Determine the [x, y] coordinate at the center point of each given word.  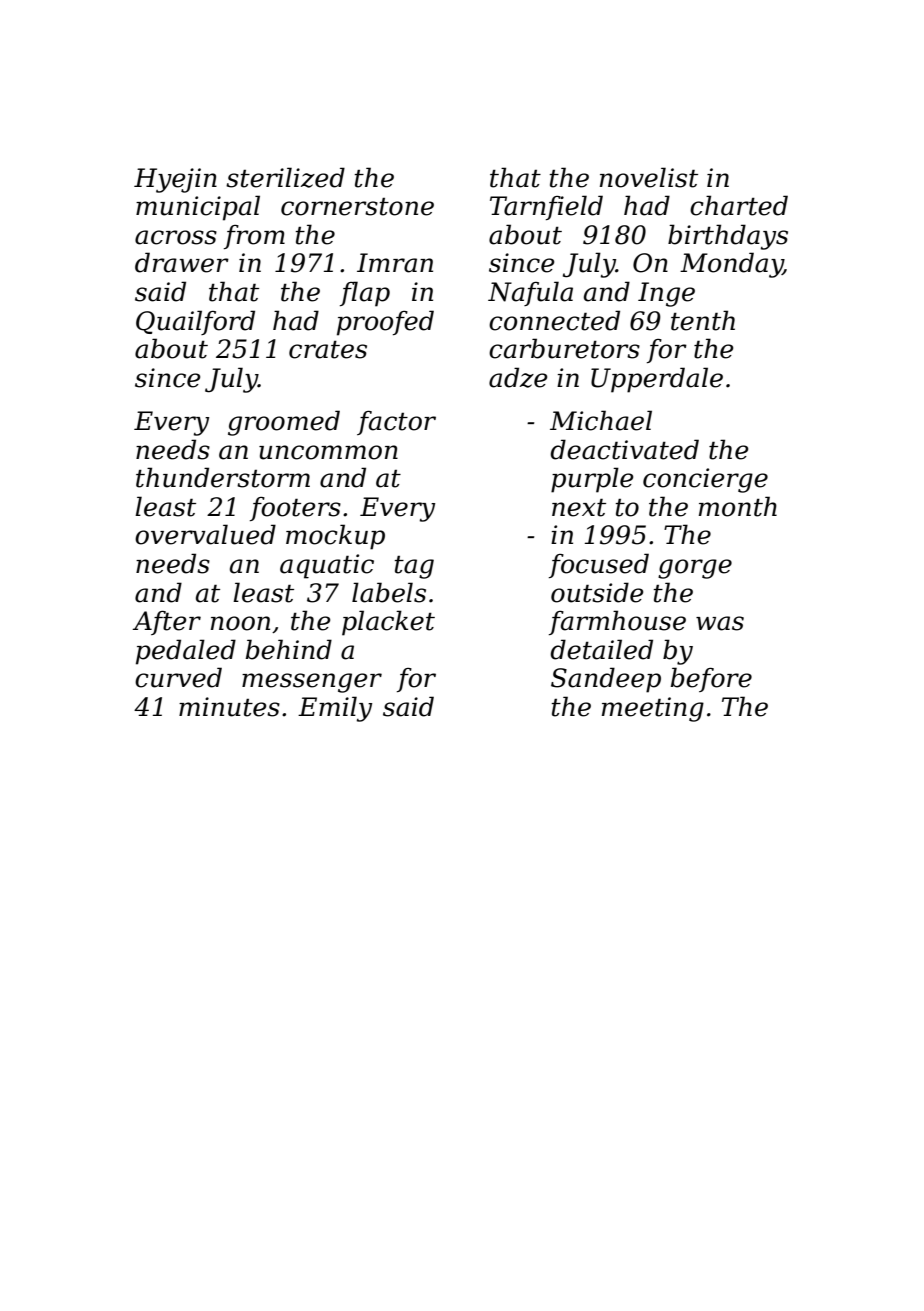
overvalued [205, 534]
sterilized [285, 177]
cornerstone [357, 207]
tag [414, 567]
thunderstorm [223, 477]
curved [178, 677]
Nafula [530, 293]
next [579, 508]
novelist [649, 177]
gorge [695, 569]
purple [592, 480]
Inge [666, 294]
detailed [601, 649]
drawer [182, 262]
